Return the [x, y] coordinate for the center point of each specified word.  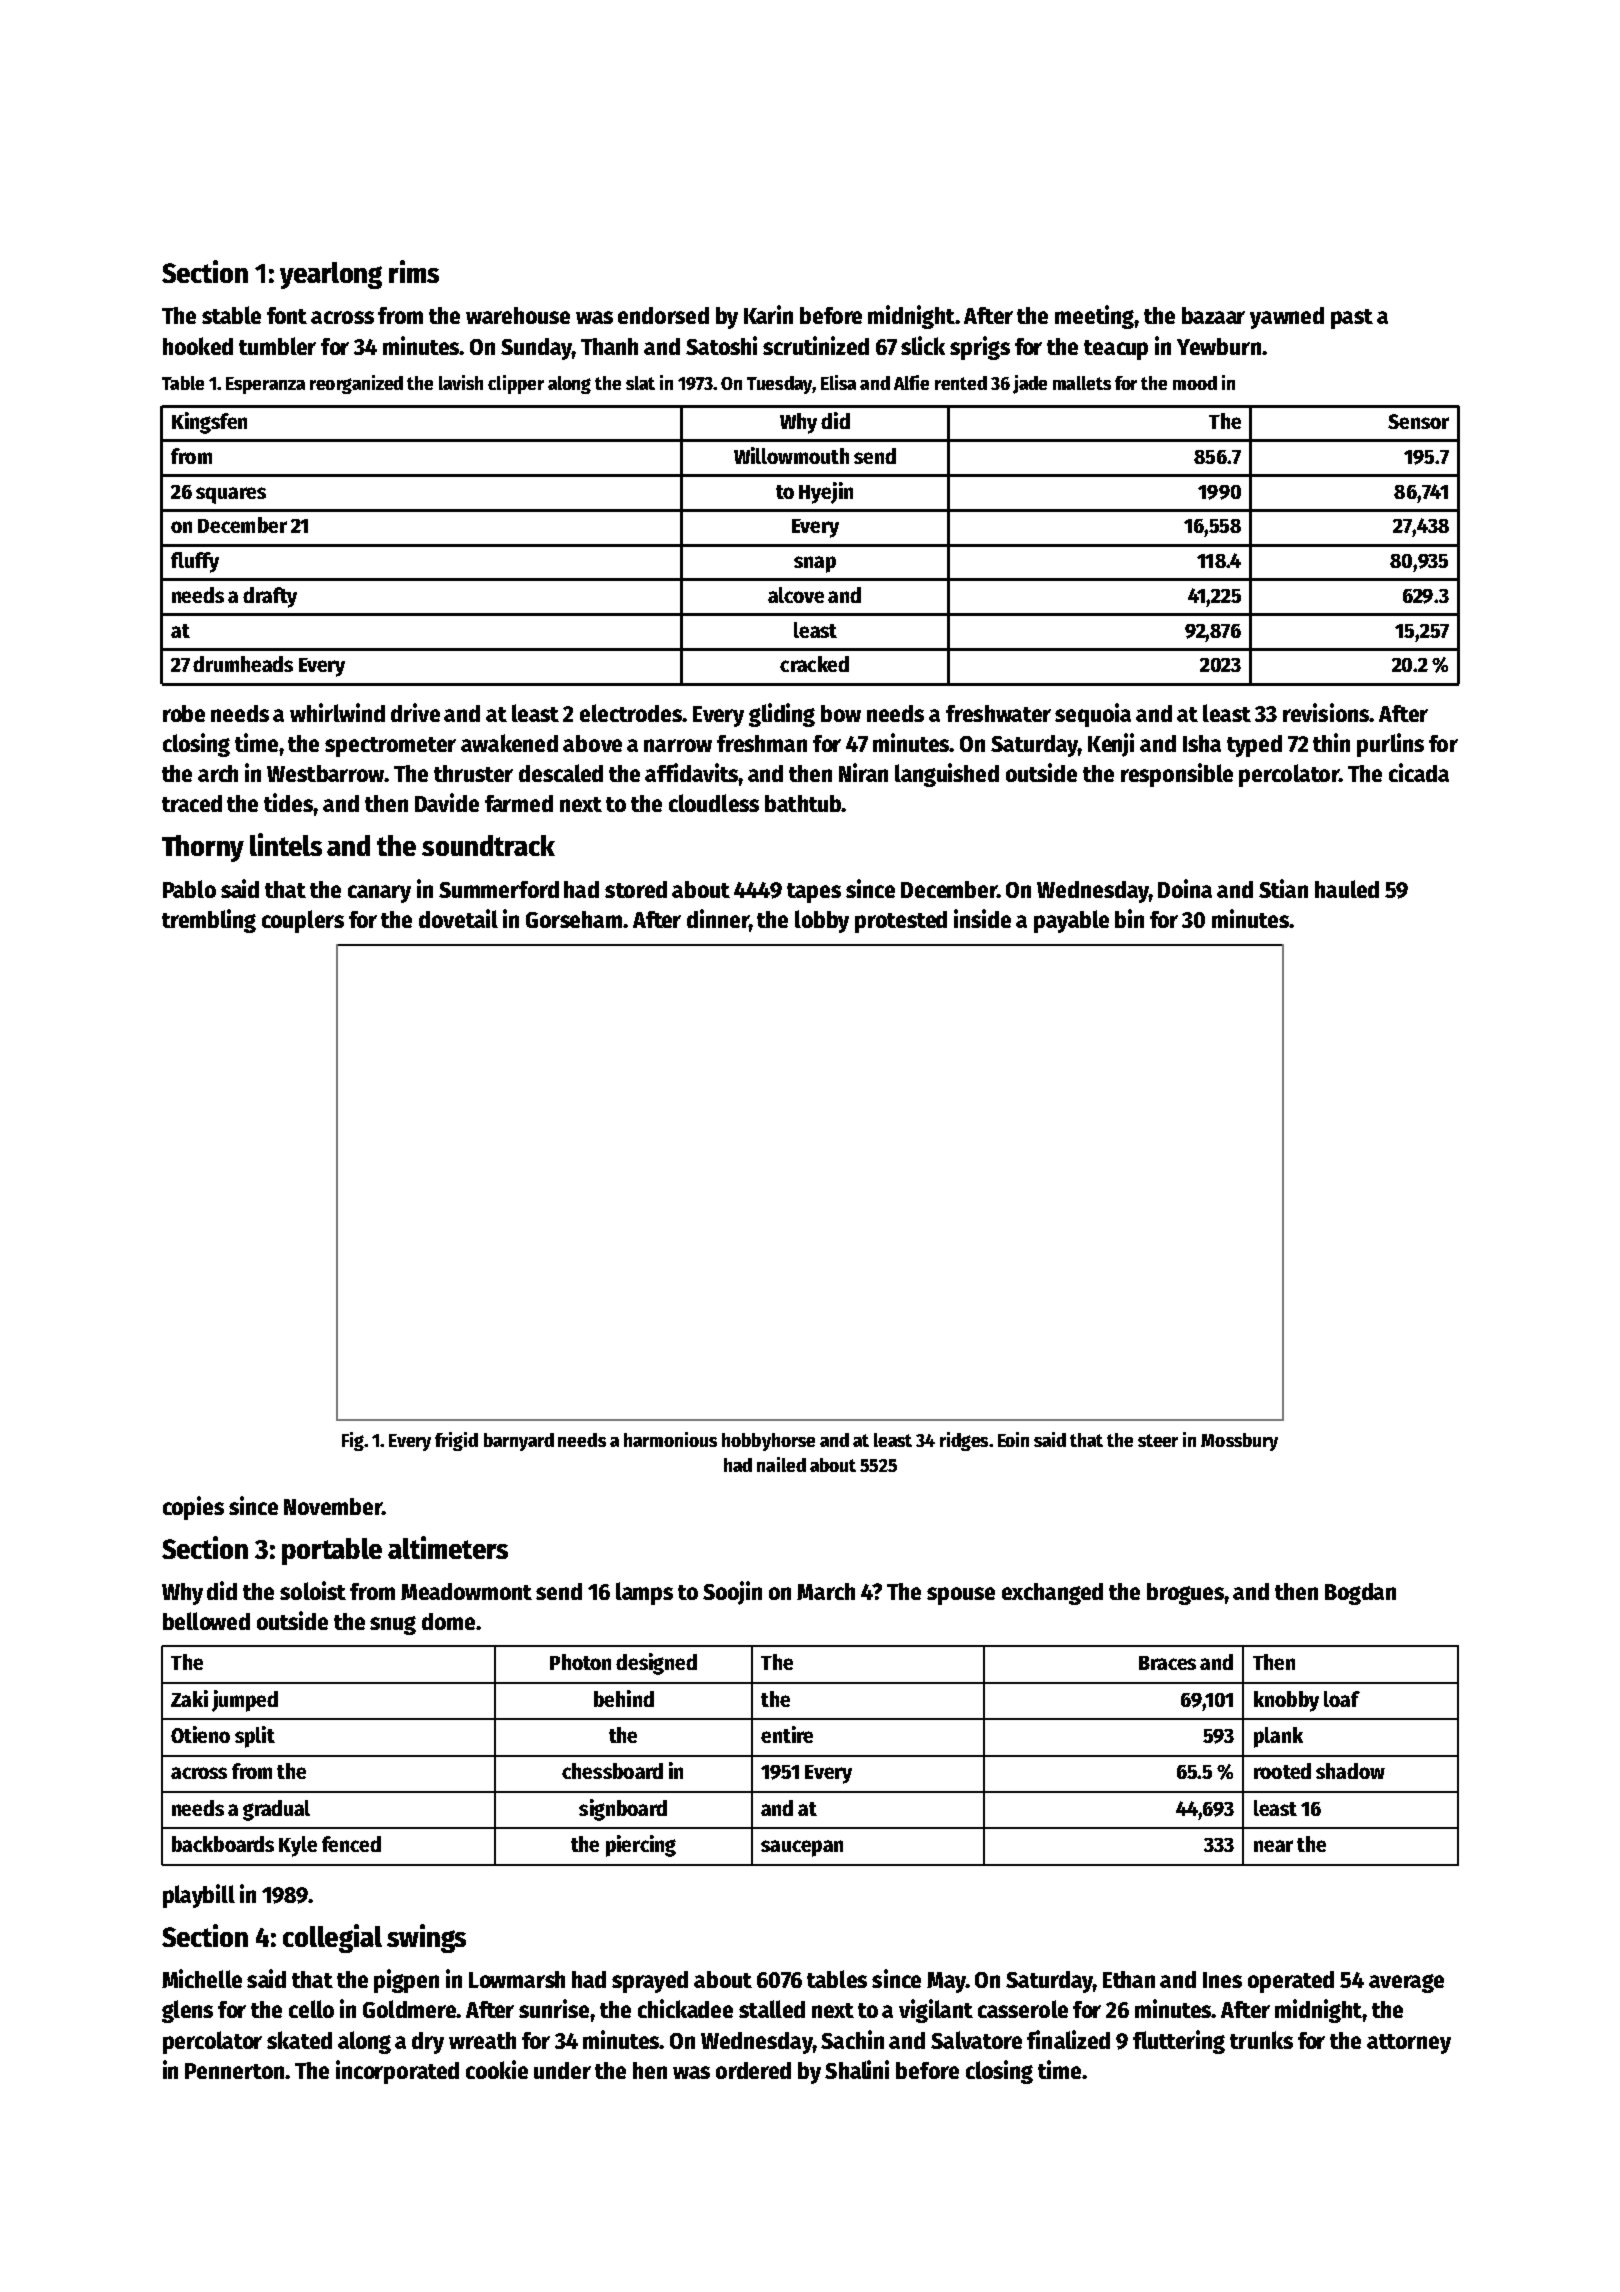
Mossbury [1239, 1442]
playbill [199, 1896]
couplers [303, 921]
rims [414, 271]
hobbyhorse [768, 1442]
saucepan [802, 1848]
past [1352, 319]
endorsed [663, 315]
